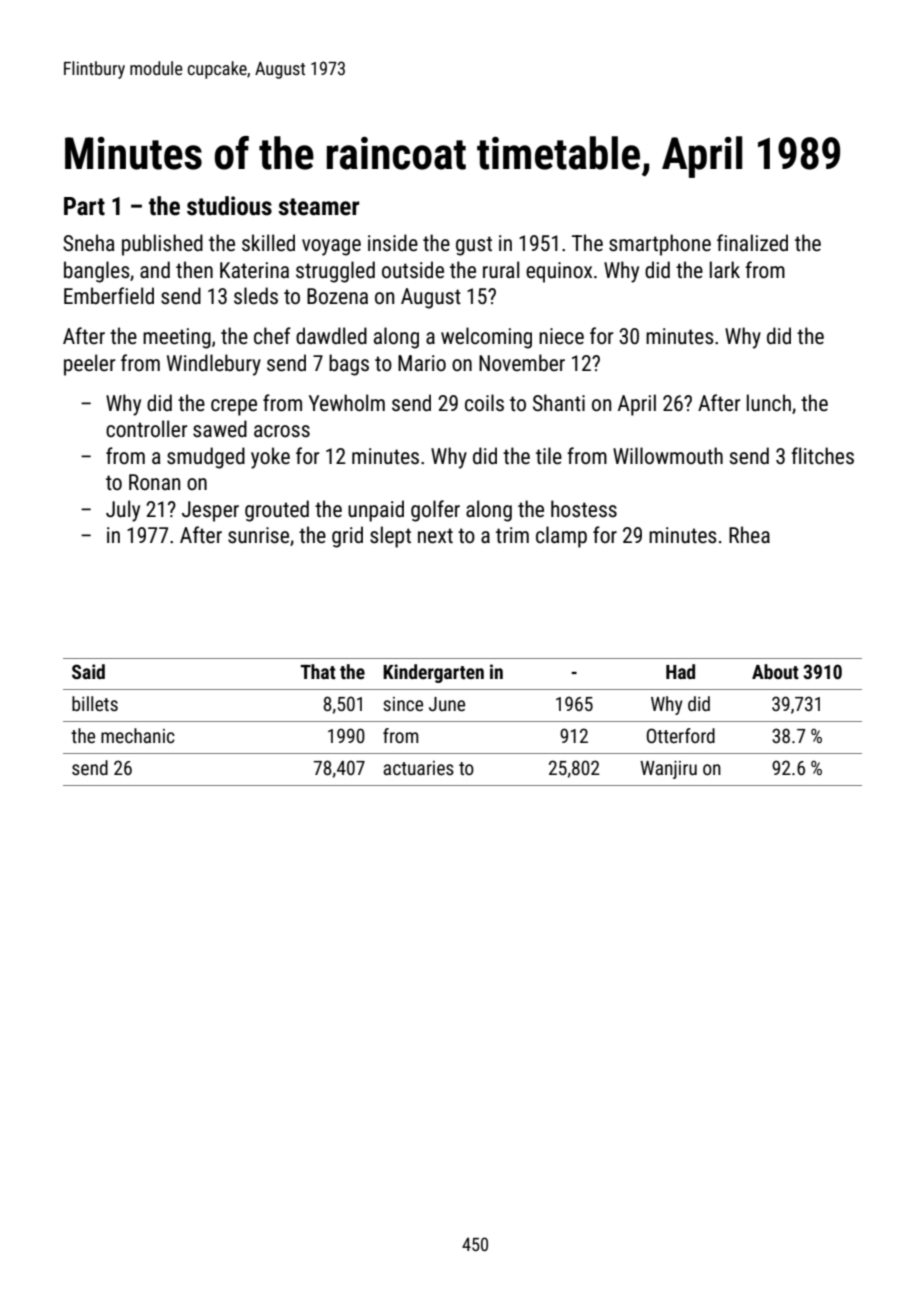 The image size is (924, 1314). Describe the element at coordinates (138, 735) in the screenshot. I see `mechanic` at that location.
